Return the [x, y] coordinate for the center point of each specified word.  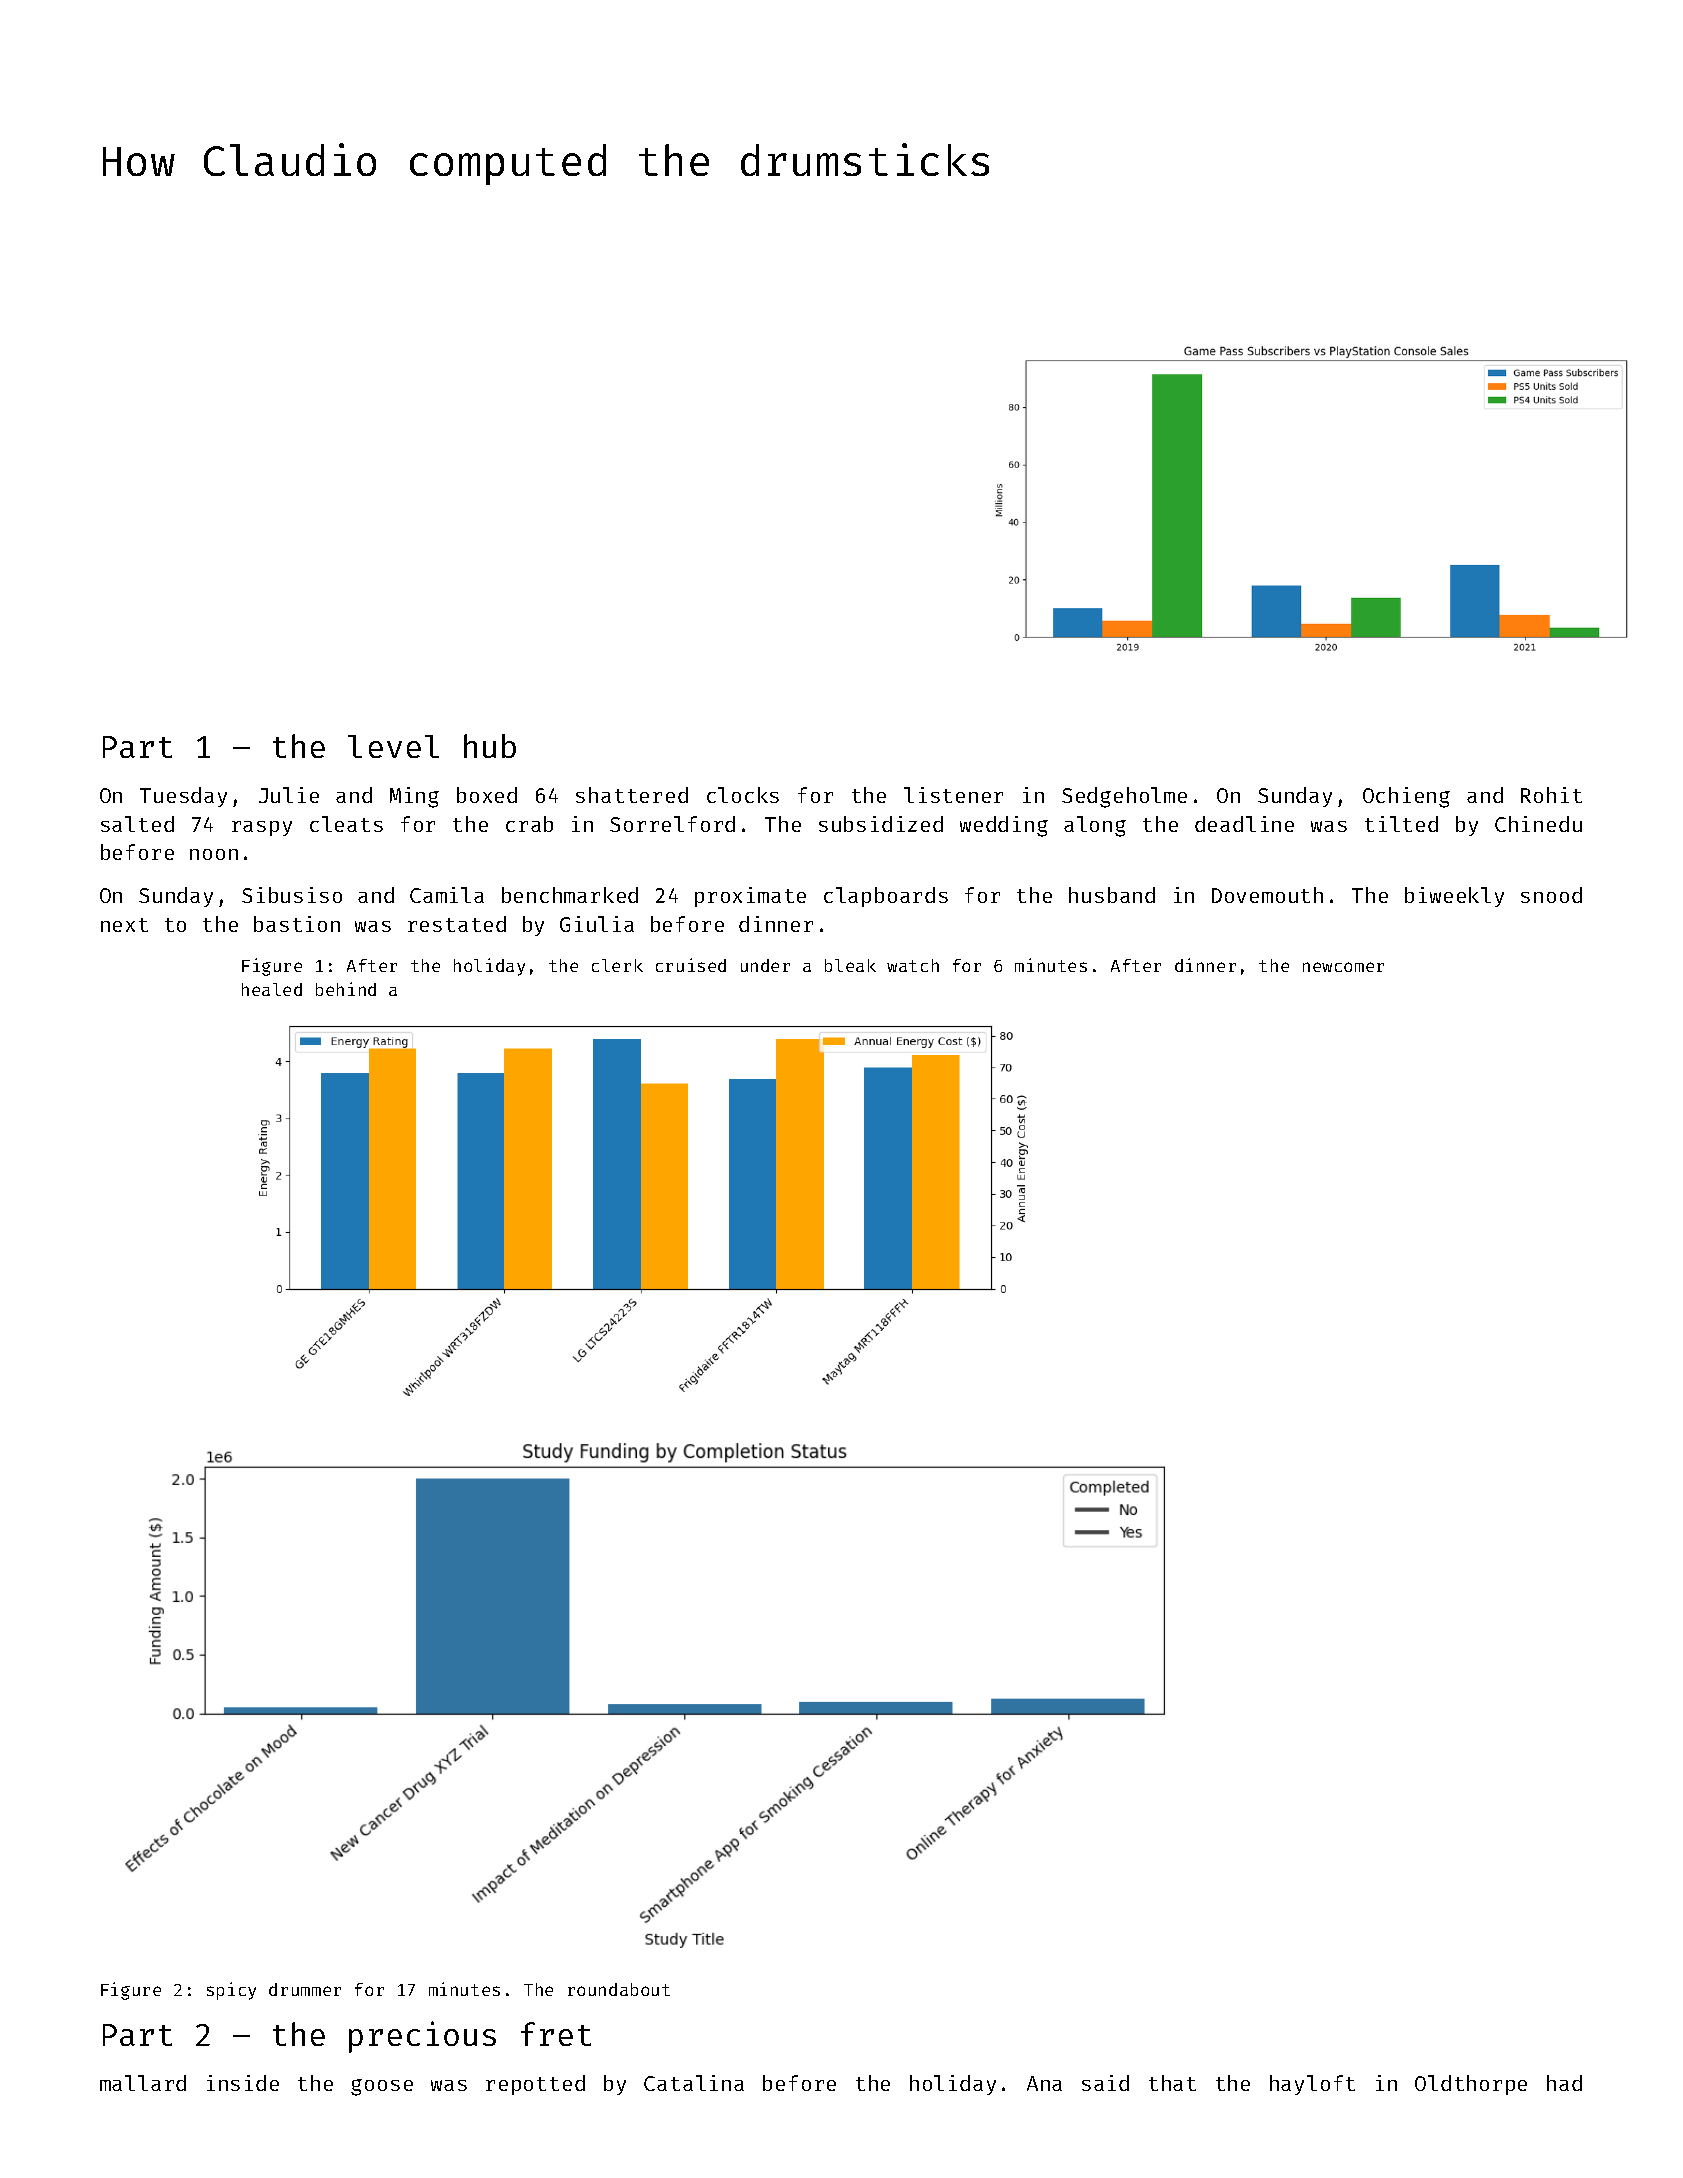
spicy [231, 1991]
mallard [143, 2083]
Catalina [694, 2083]
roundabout [619, 1989]
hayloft [1312, 2085]
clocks [743, 795]
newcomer [1343, 967]
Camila [447, 895]
